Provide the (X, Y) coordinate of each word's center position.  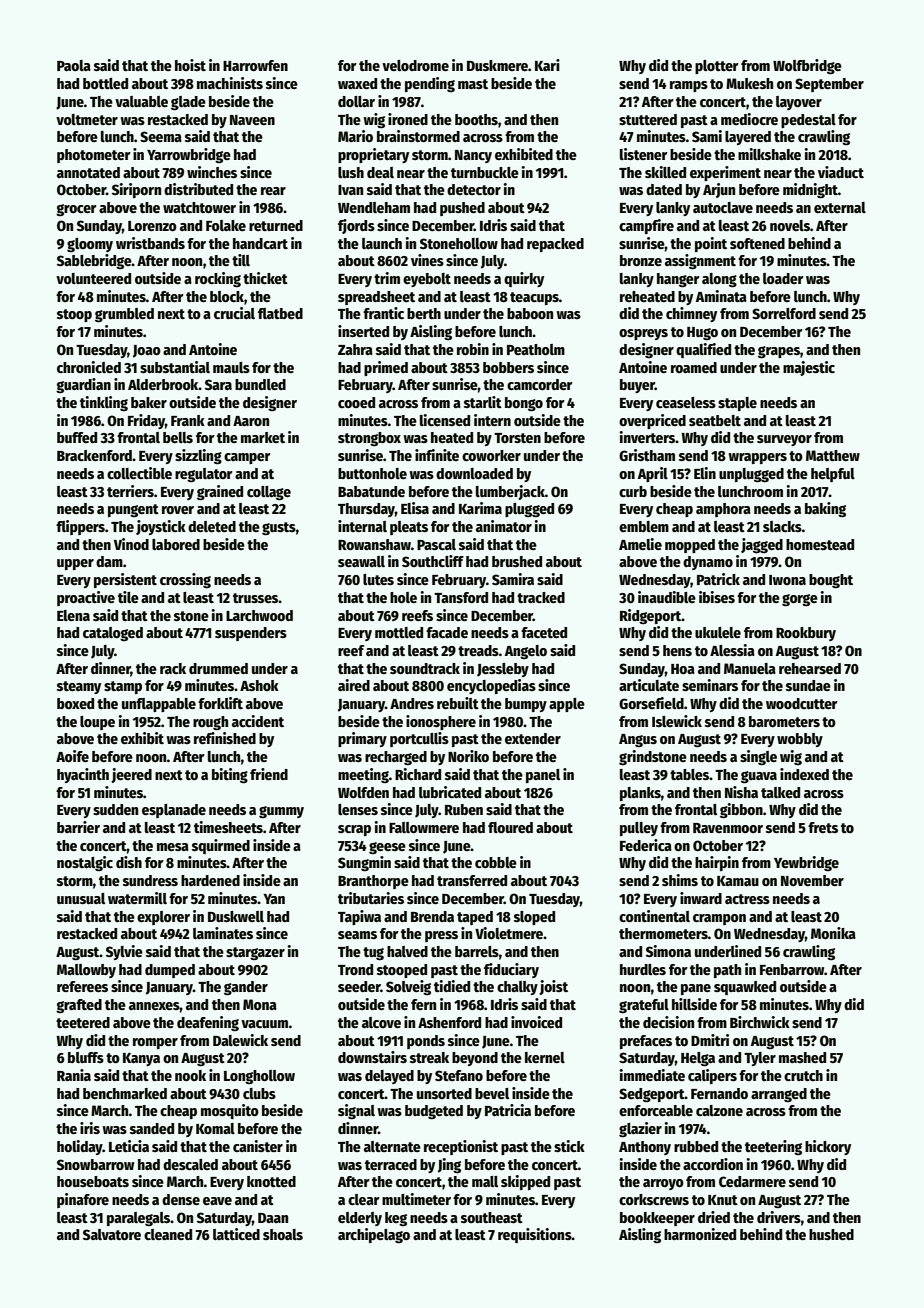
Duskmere (497, 65)
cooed (356, 402)
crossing (185, 581)
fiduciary (511, 970)
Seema (161, 136)
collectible (139, 473)
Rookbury (806, 634)
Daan (273, 1218)
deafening (208, 1024)
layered (748, 138)
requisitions (535, 1235)
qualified (703, 350)
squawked (745, 988)
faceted (544, 632)
